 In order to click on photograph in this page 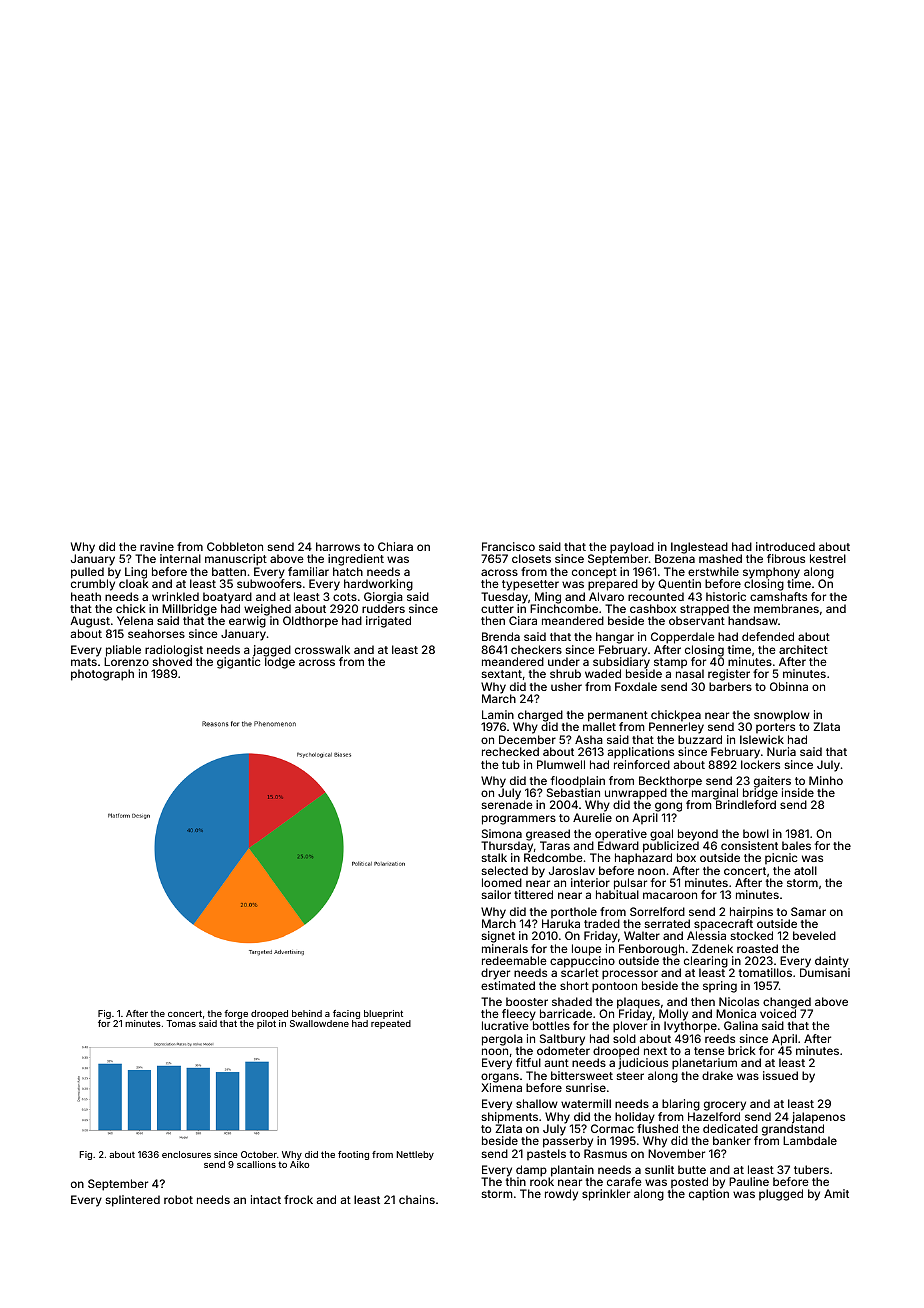, I will do `click(102, 675)`.
